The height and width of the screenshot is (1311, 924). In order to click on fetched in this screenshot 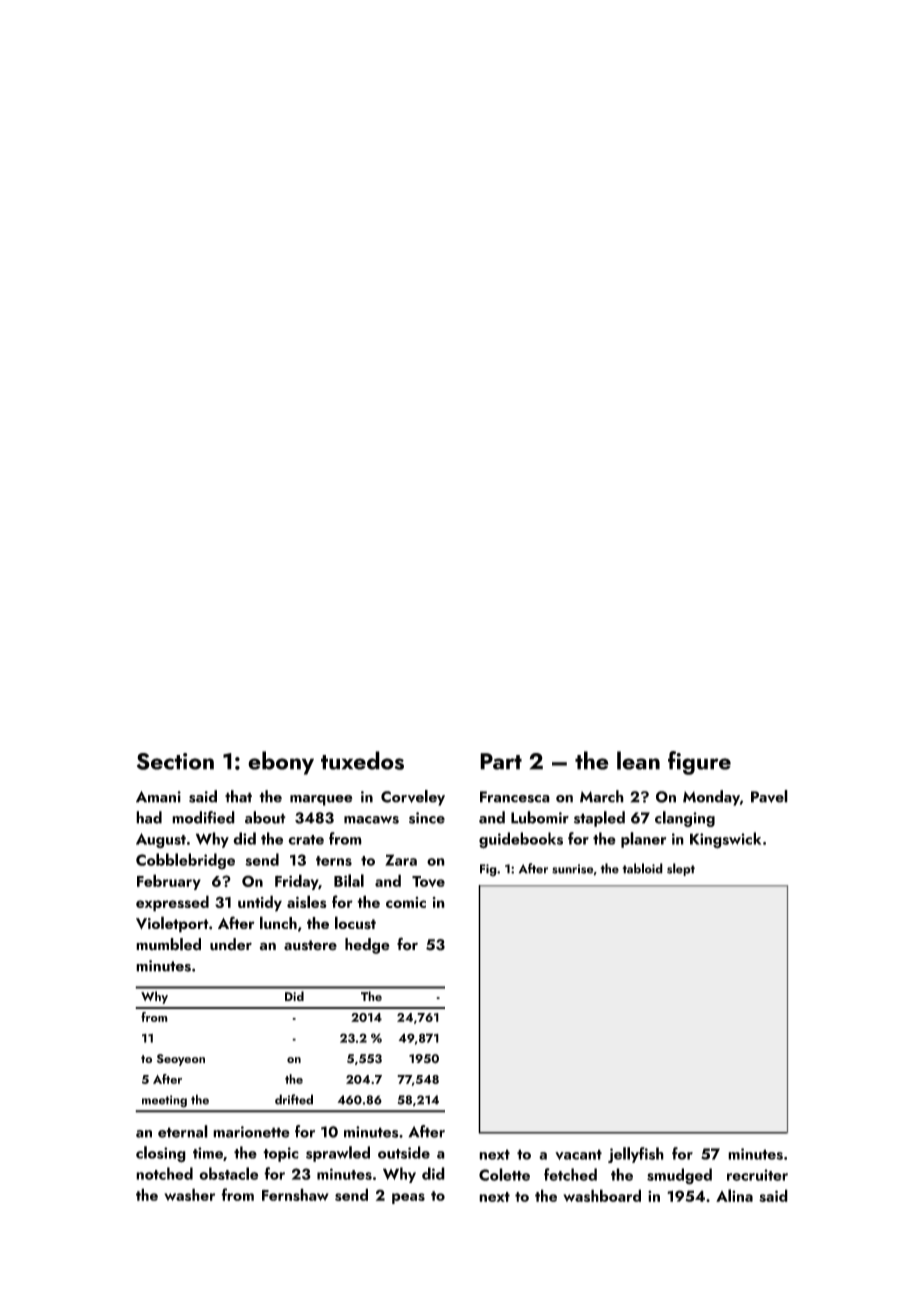, I will do `click(570, 1174)`.
